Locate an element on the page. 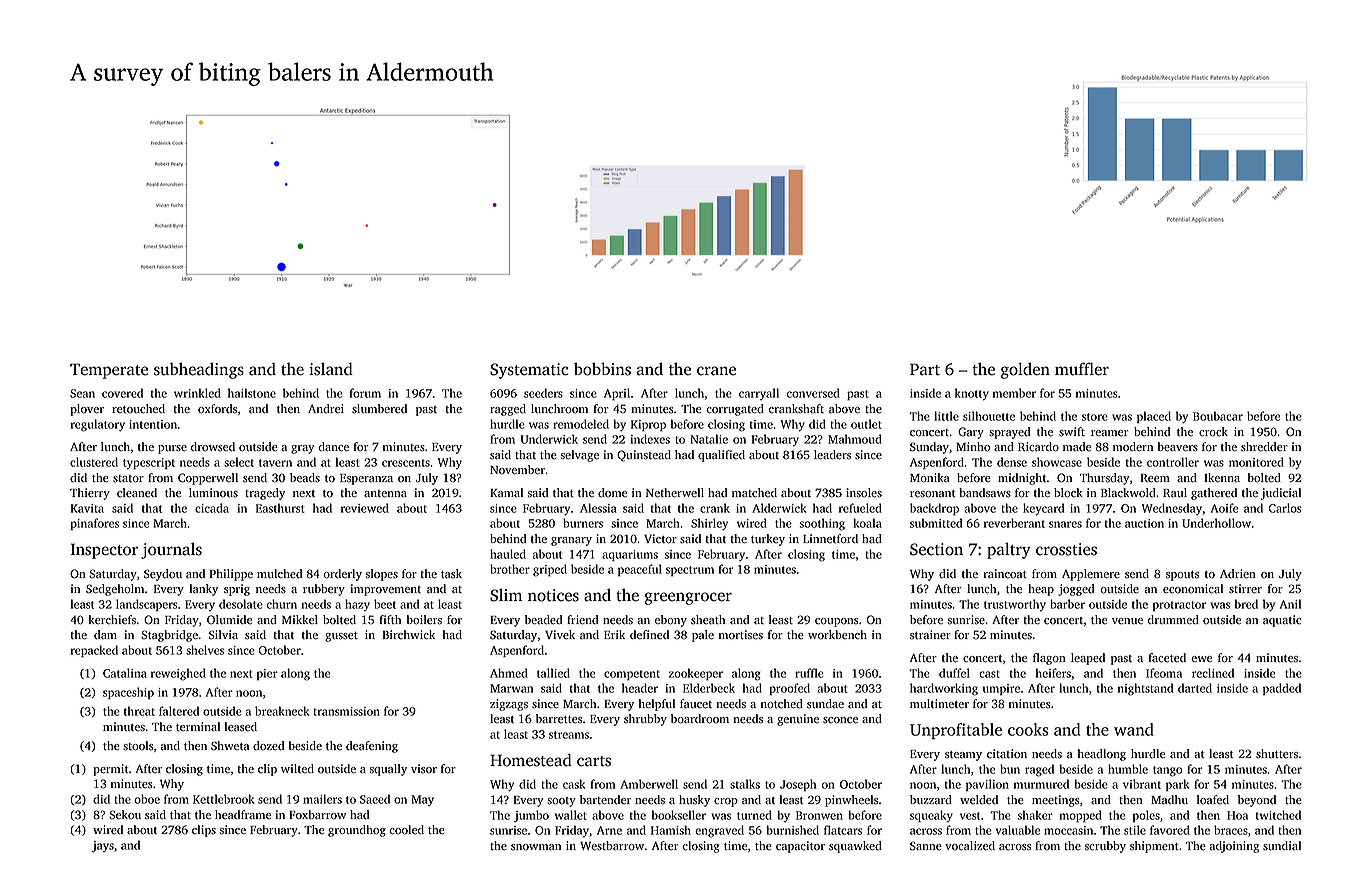 The width and height of the document is (1372, 887). forum is located at coordinates (365, 393).
